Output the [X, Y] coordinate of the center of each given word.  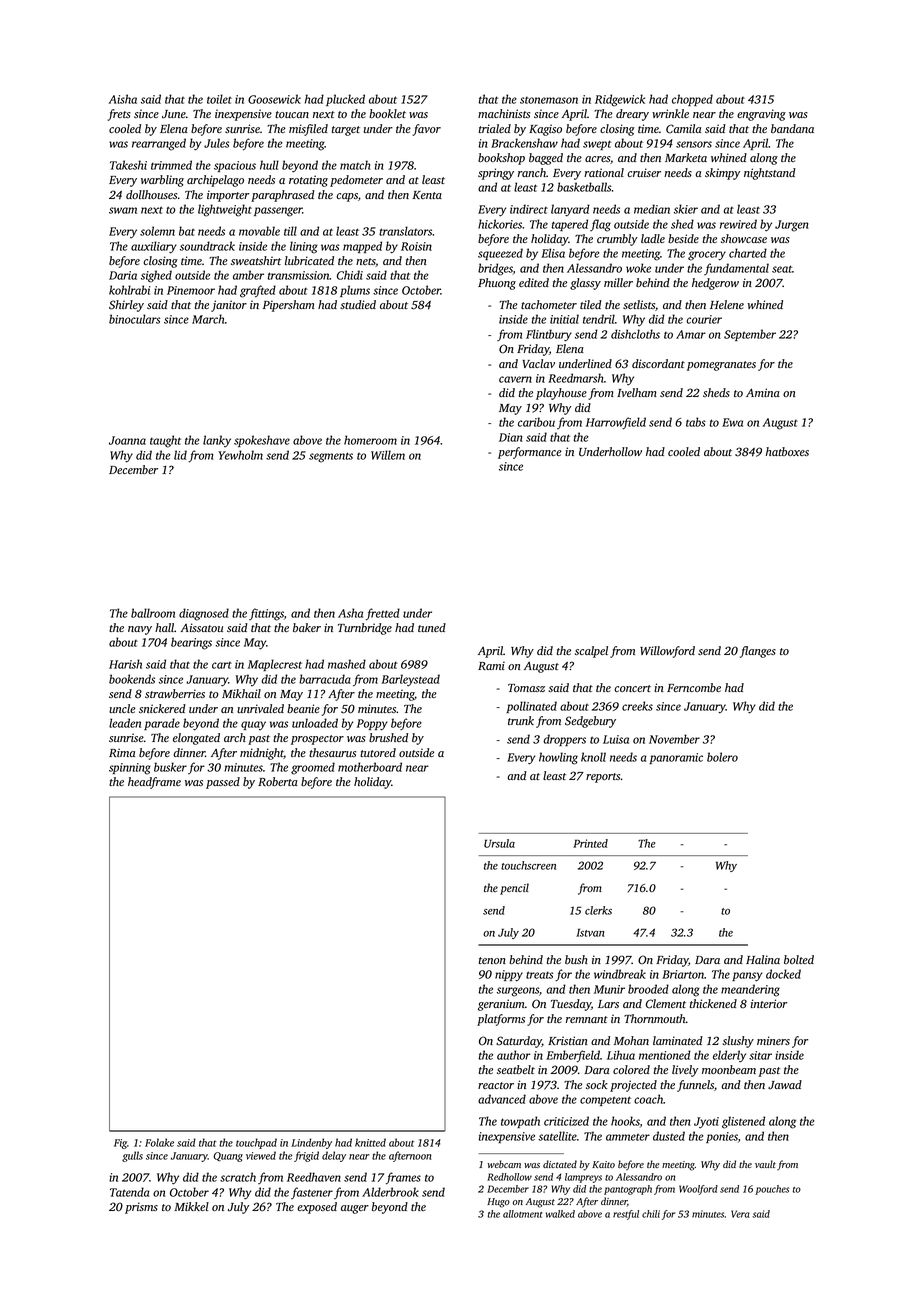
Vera [740, 1214]
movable [259, 231]
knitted [370, 1142]
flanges [758, 652]
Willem [388, 455]
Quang [228, 1157]
